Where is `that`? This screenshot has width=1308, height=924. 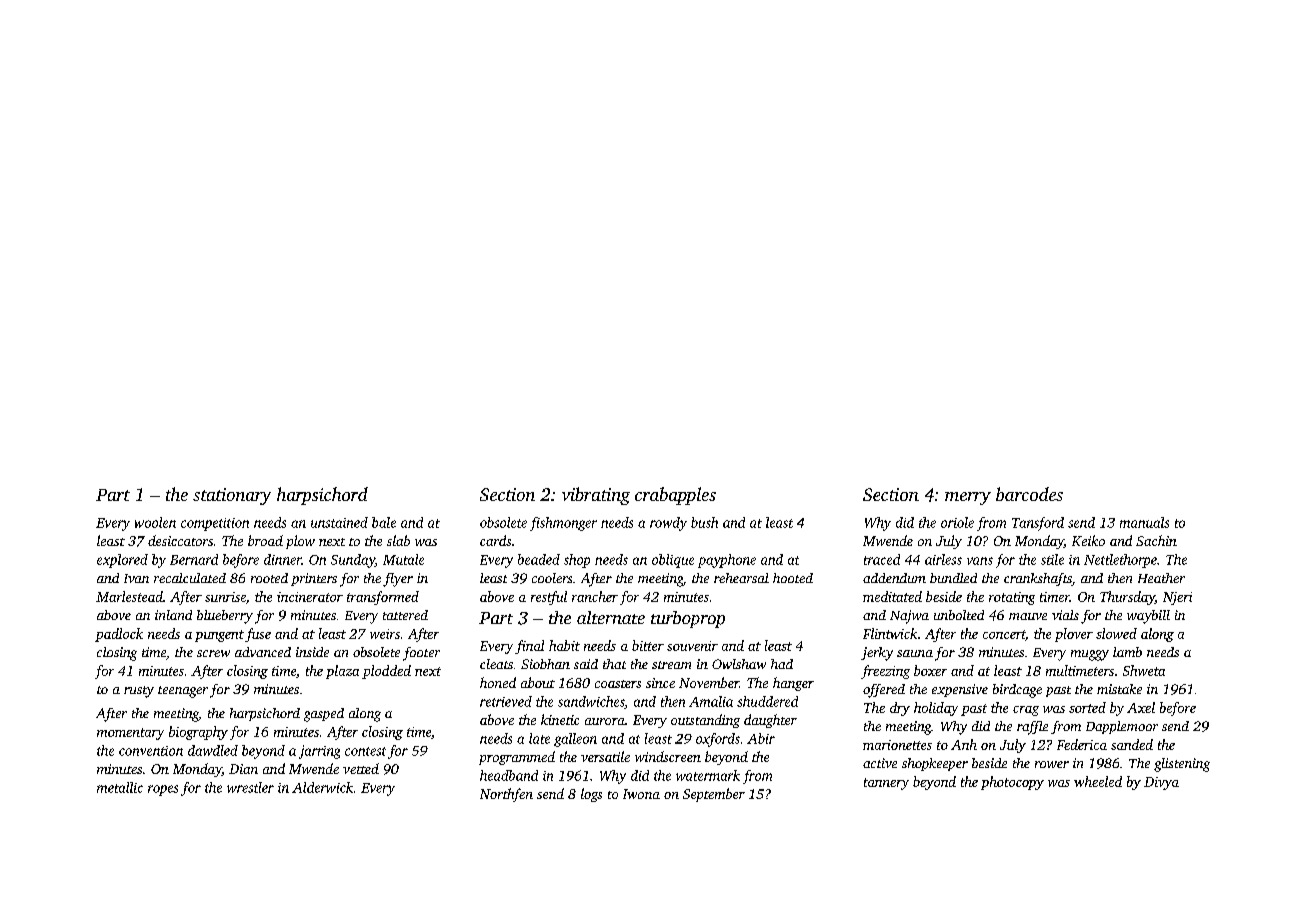 that is located at coordinates (614, 664).
